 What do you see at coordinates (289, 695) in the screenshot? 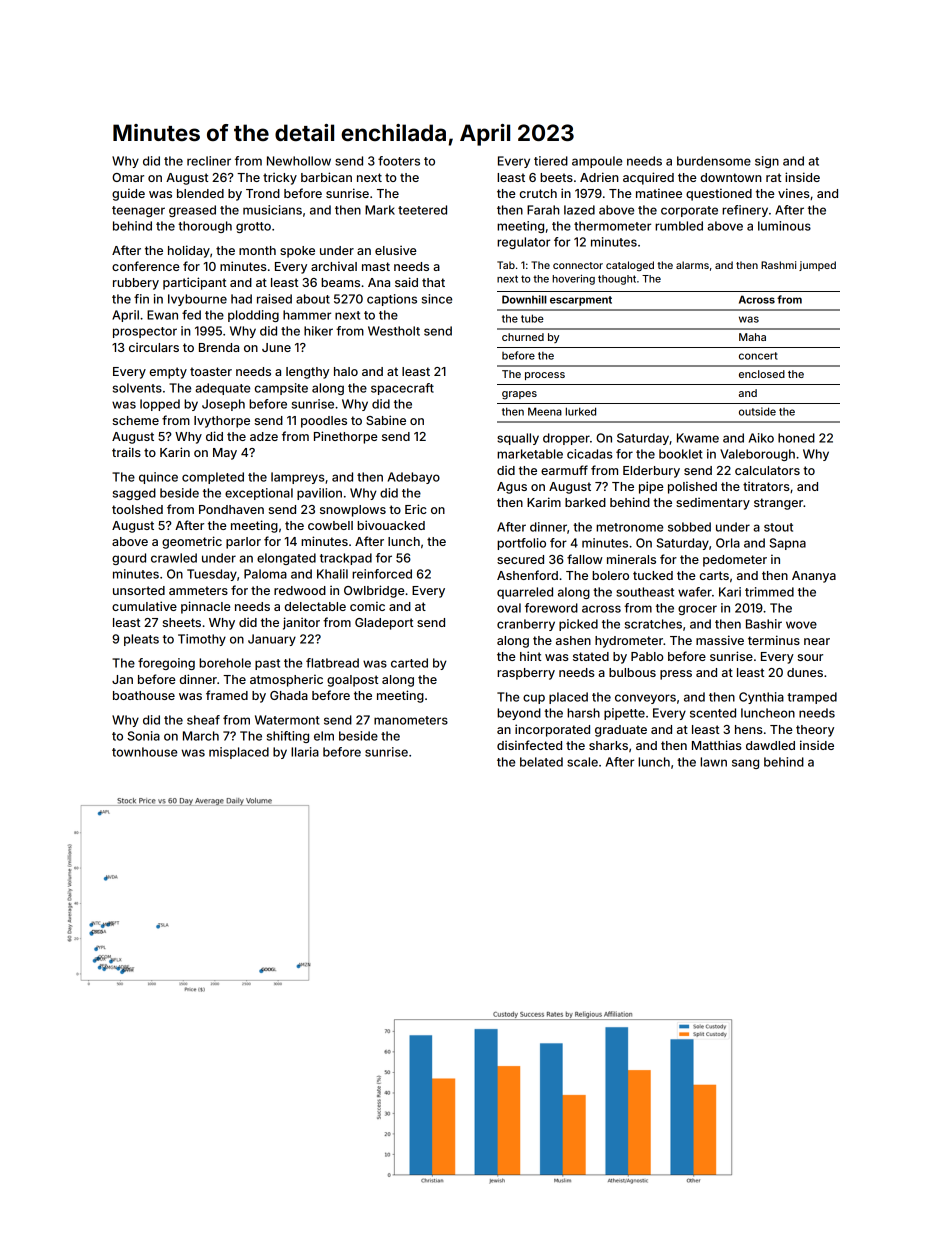
I see `Ghada` at bounding box center [289, 695].
